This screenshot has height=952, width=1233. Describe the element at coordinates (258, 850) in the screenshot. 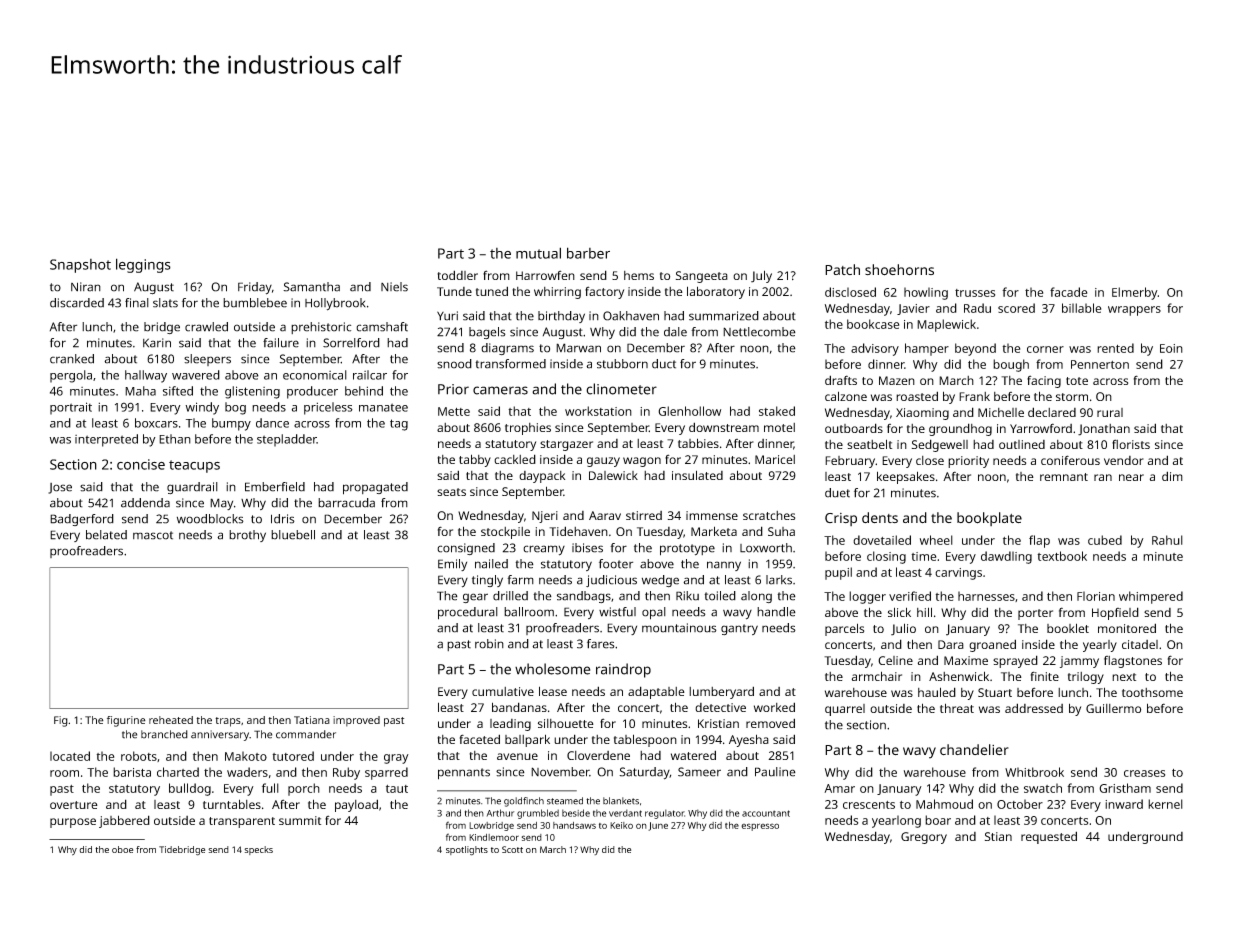

I see `specks` at that location.
